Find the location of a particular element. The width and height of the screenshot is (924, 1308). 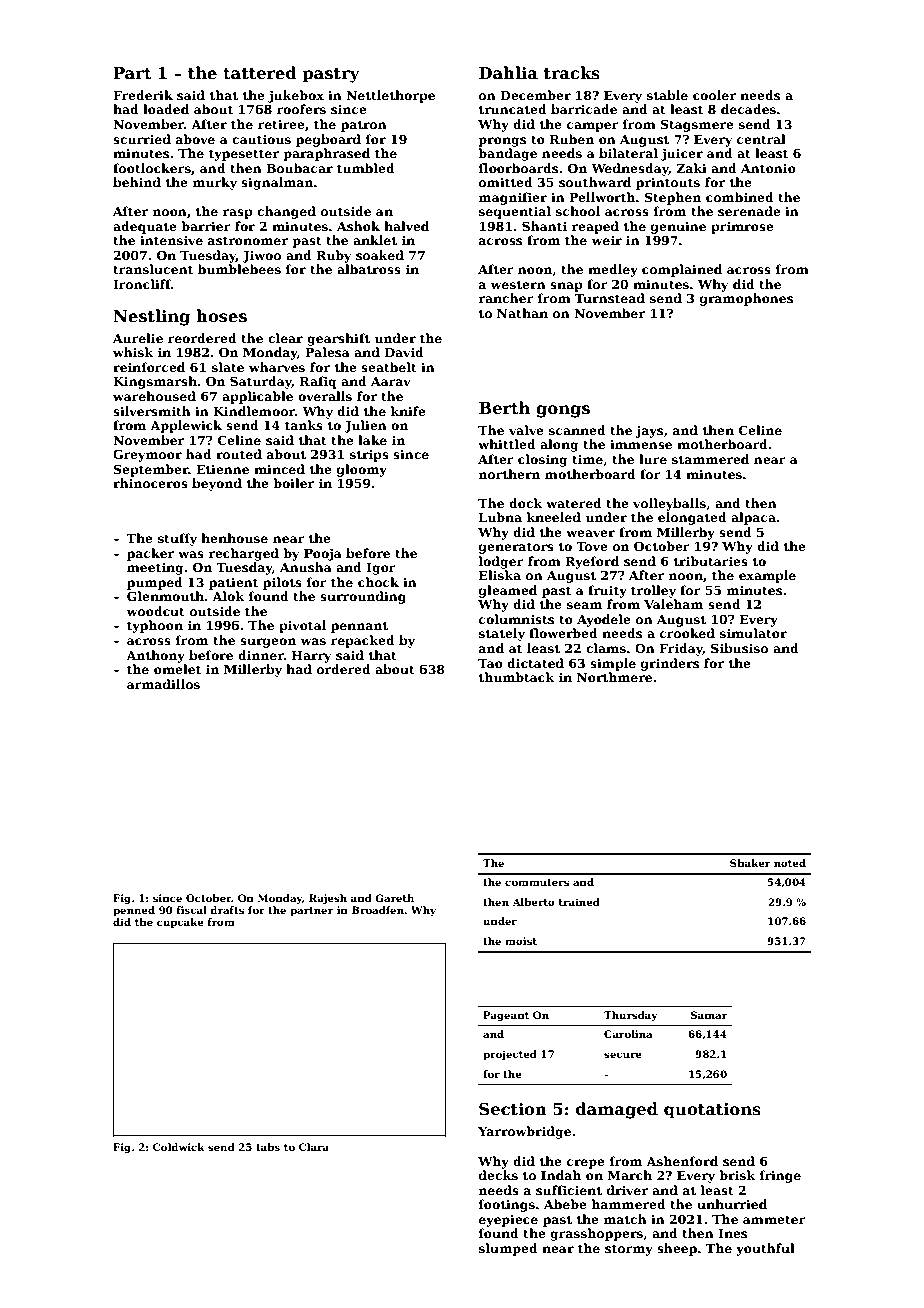

clear is located at coordinates (285, 338).
